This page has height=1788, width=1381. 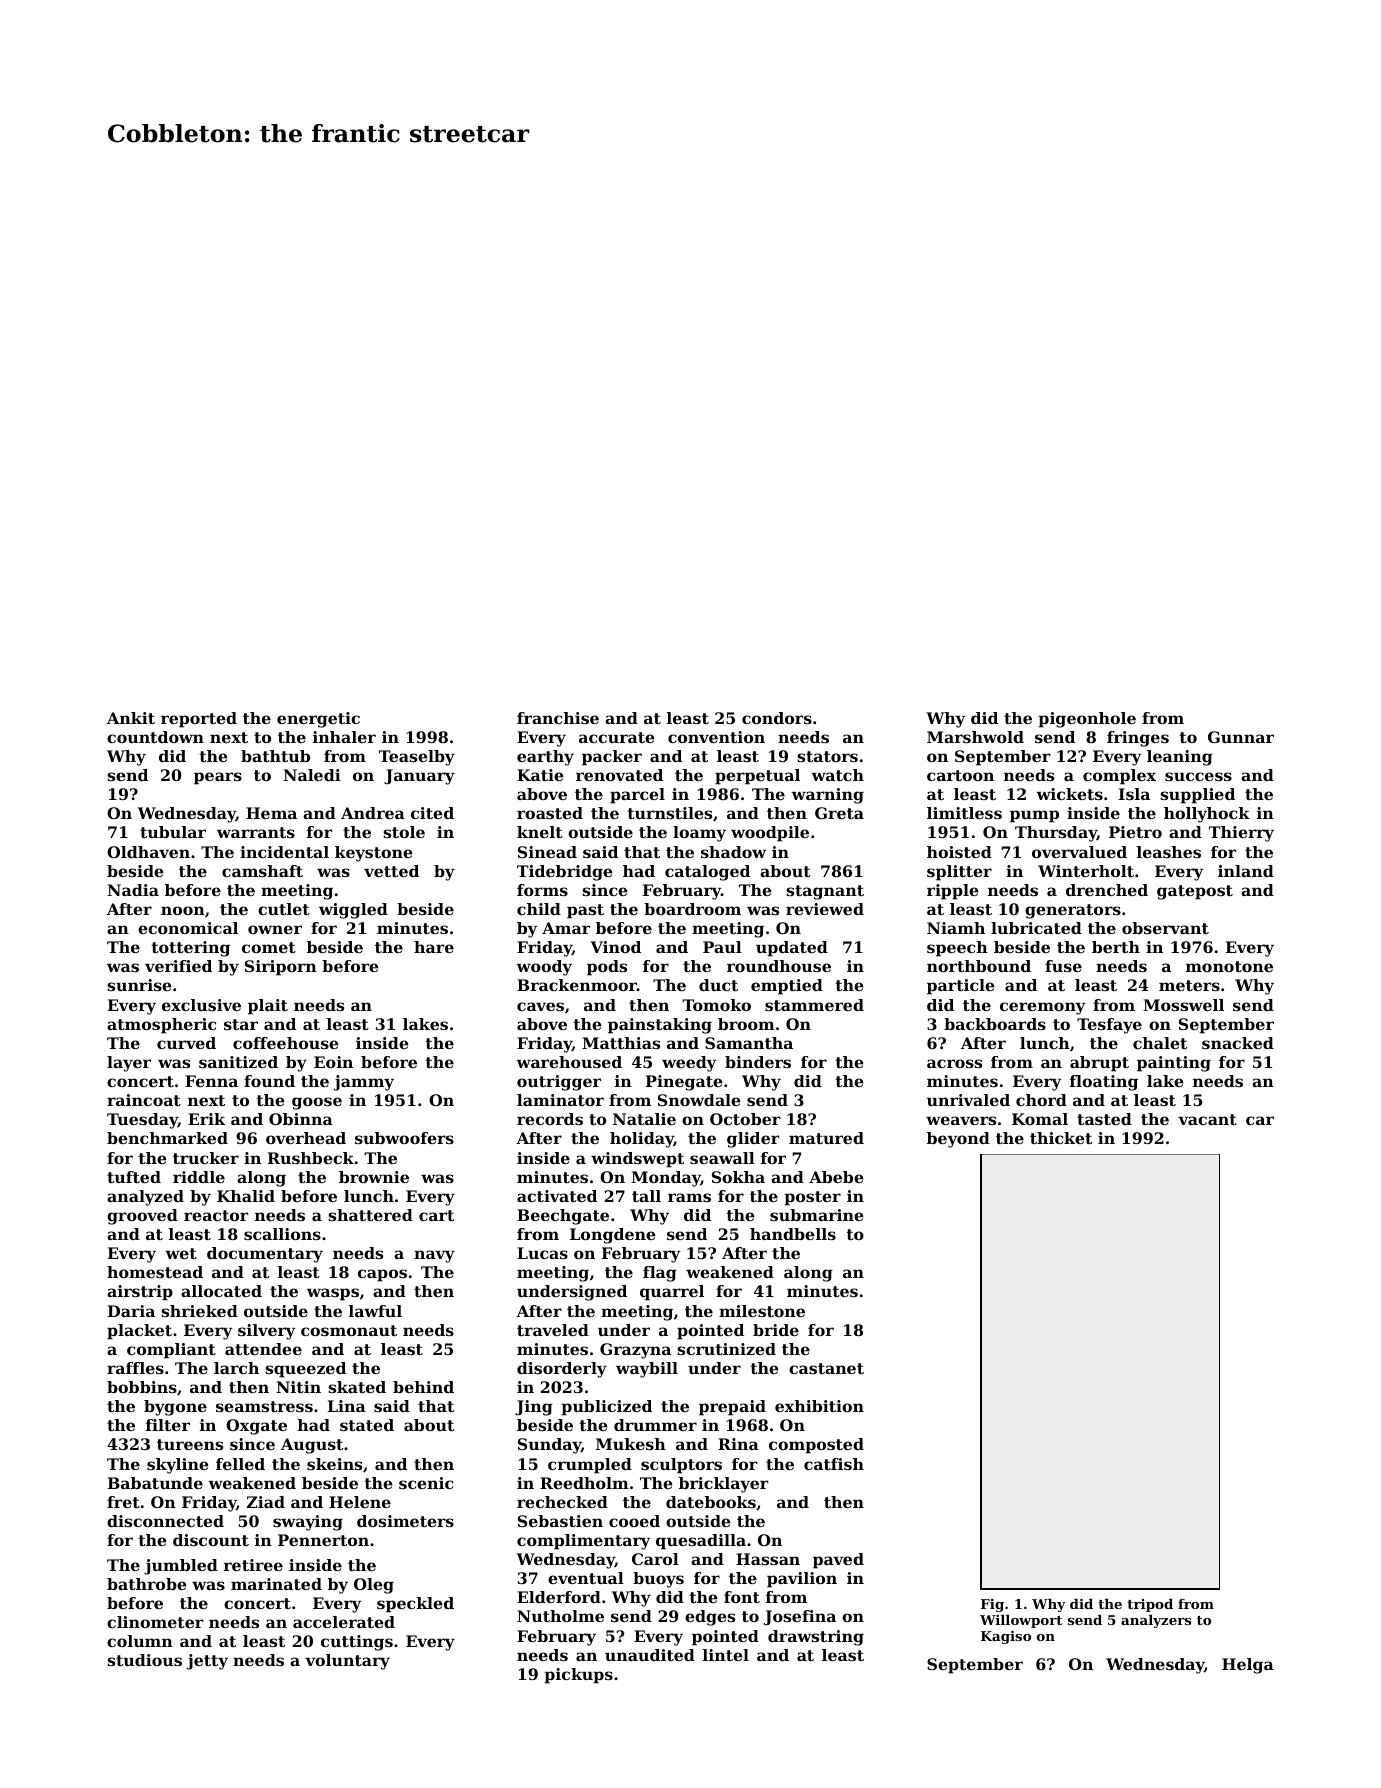 What do you see at coordinates (207, 1662) in the page?
I see `jetty` at bounding box center [207, 1662].
